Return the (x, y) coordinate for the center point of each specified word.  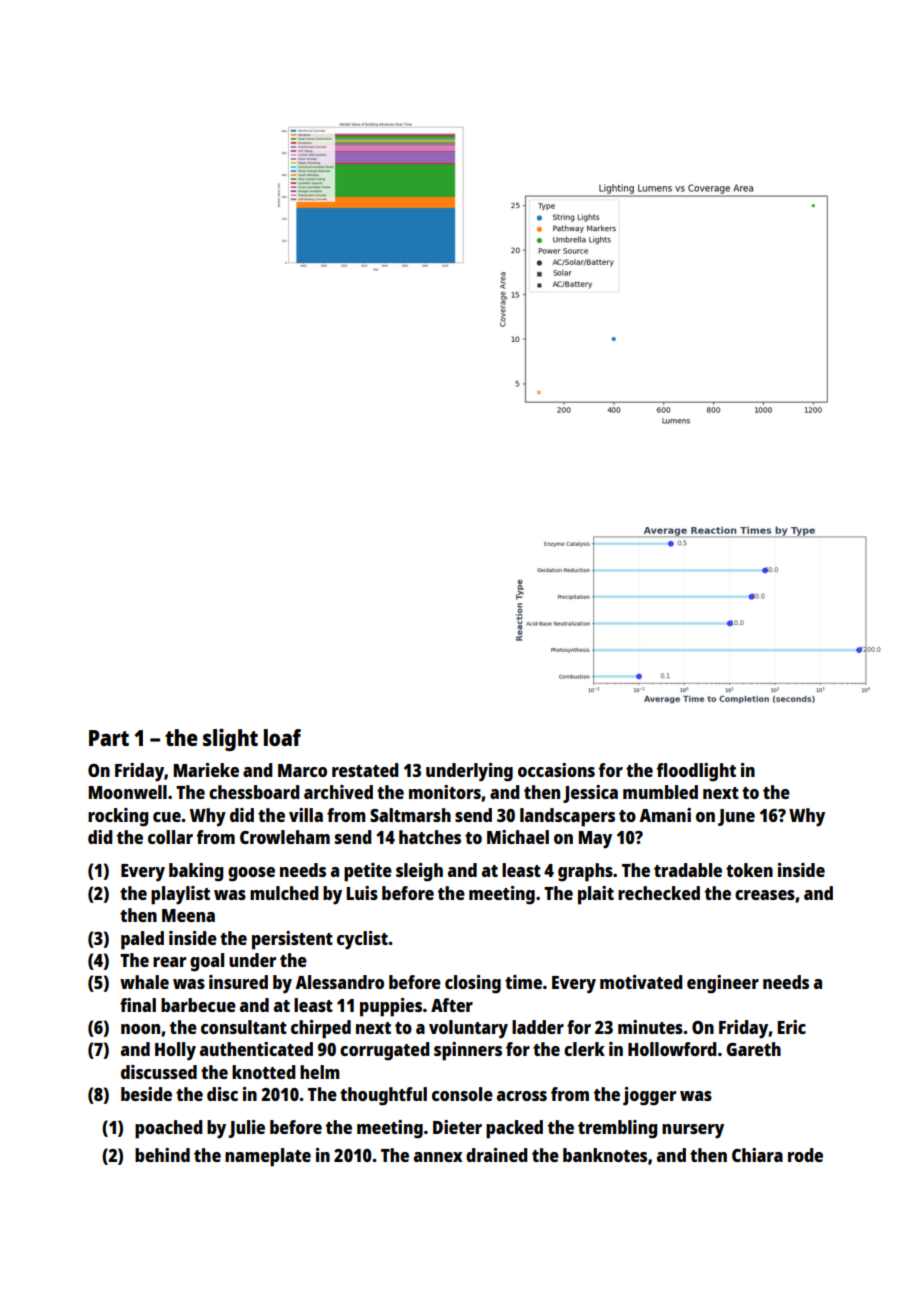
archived (338, 792)
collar (170, 837)
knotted (264, 1072)
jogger (649, 1096)
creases (765, 895)
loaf (282, 737)
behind (162, 1155)
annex (438, 1157)
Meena (188, 915)
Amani (665, 815)
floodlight (696, 772)
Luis (362, 893)
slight (230, 739)
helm (320, 1072)
